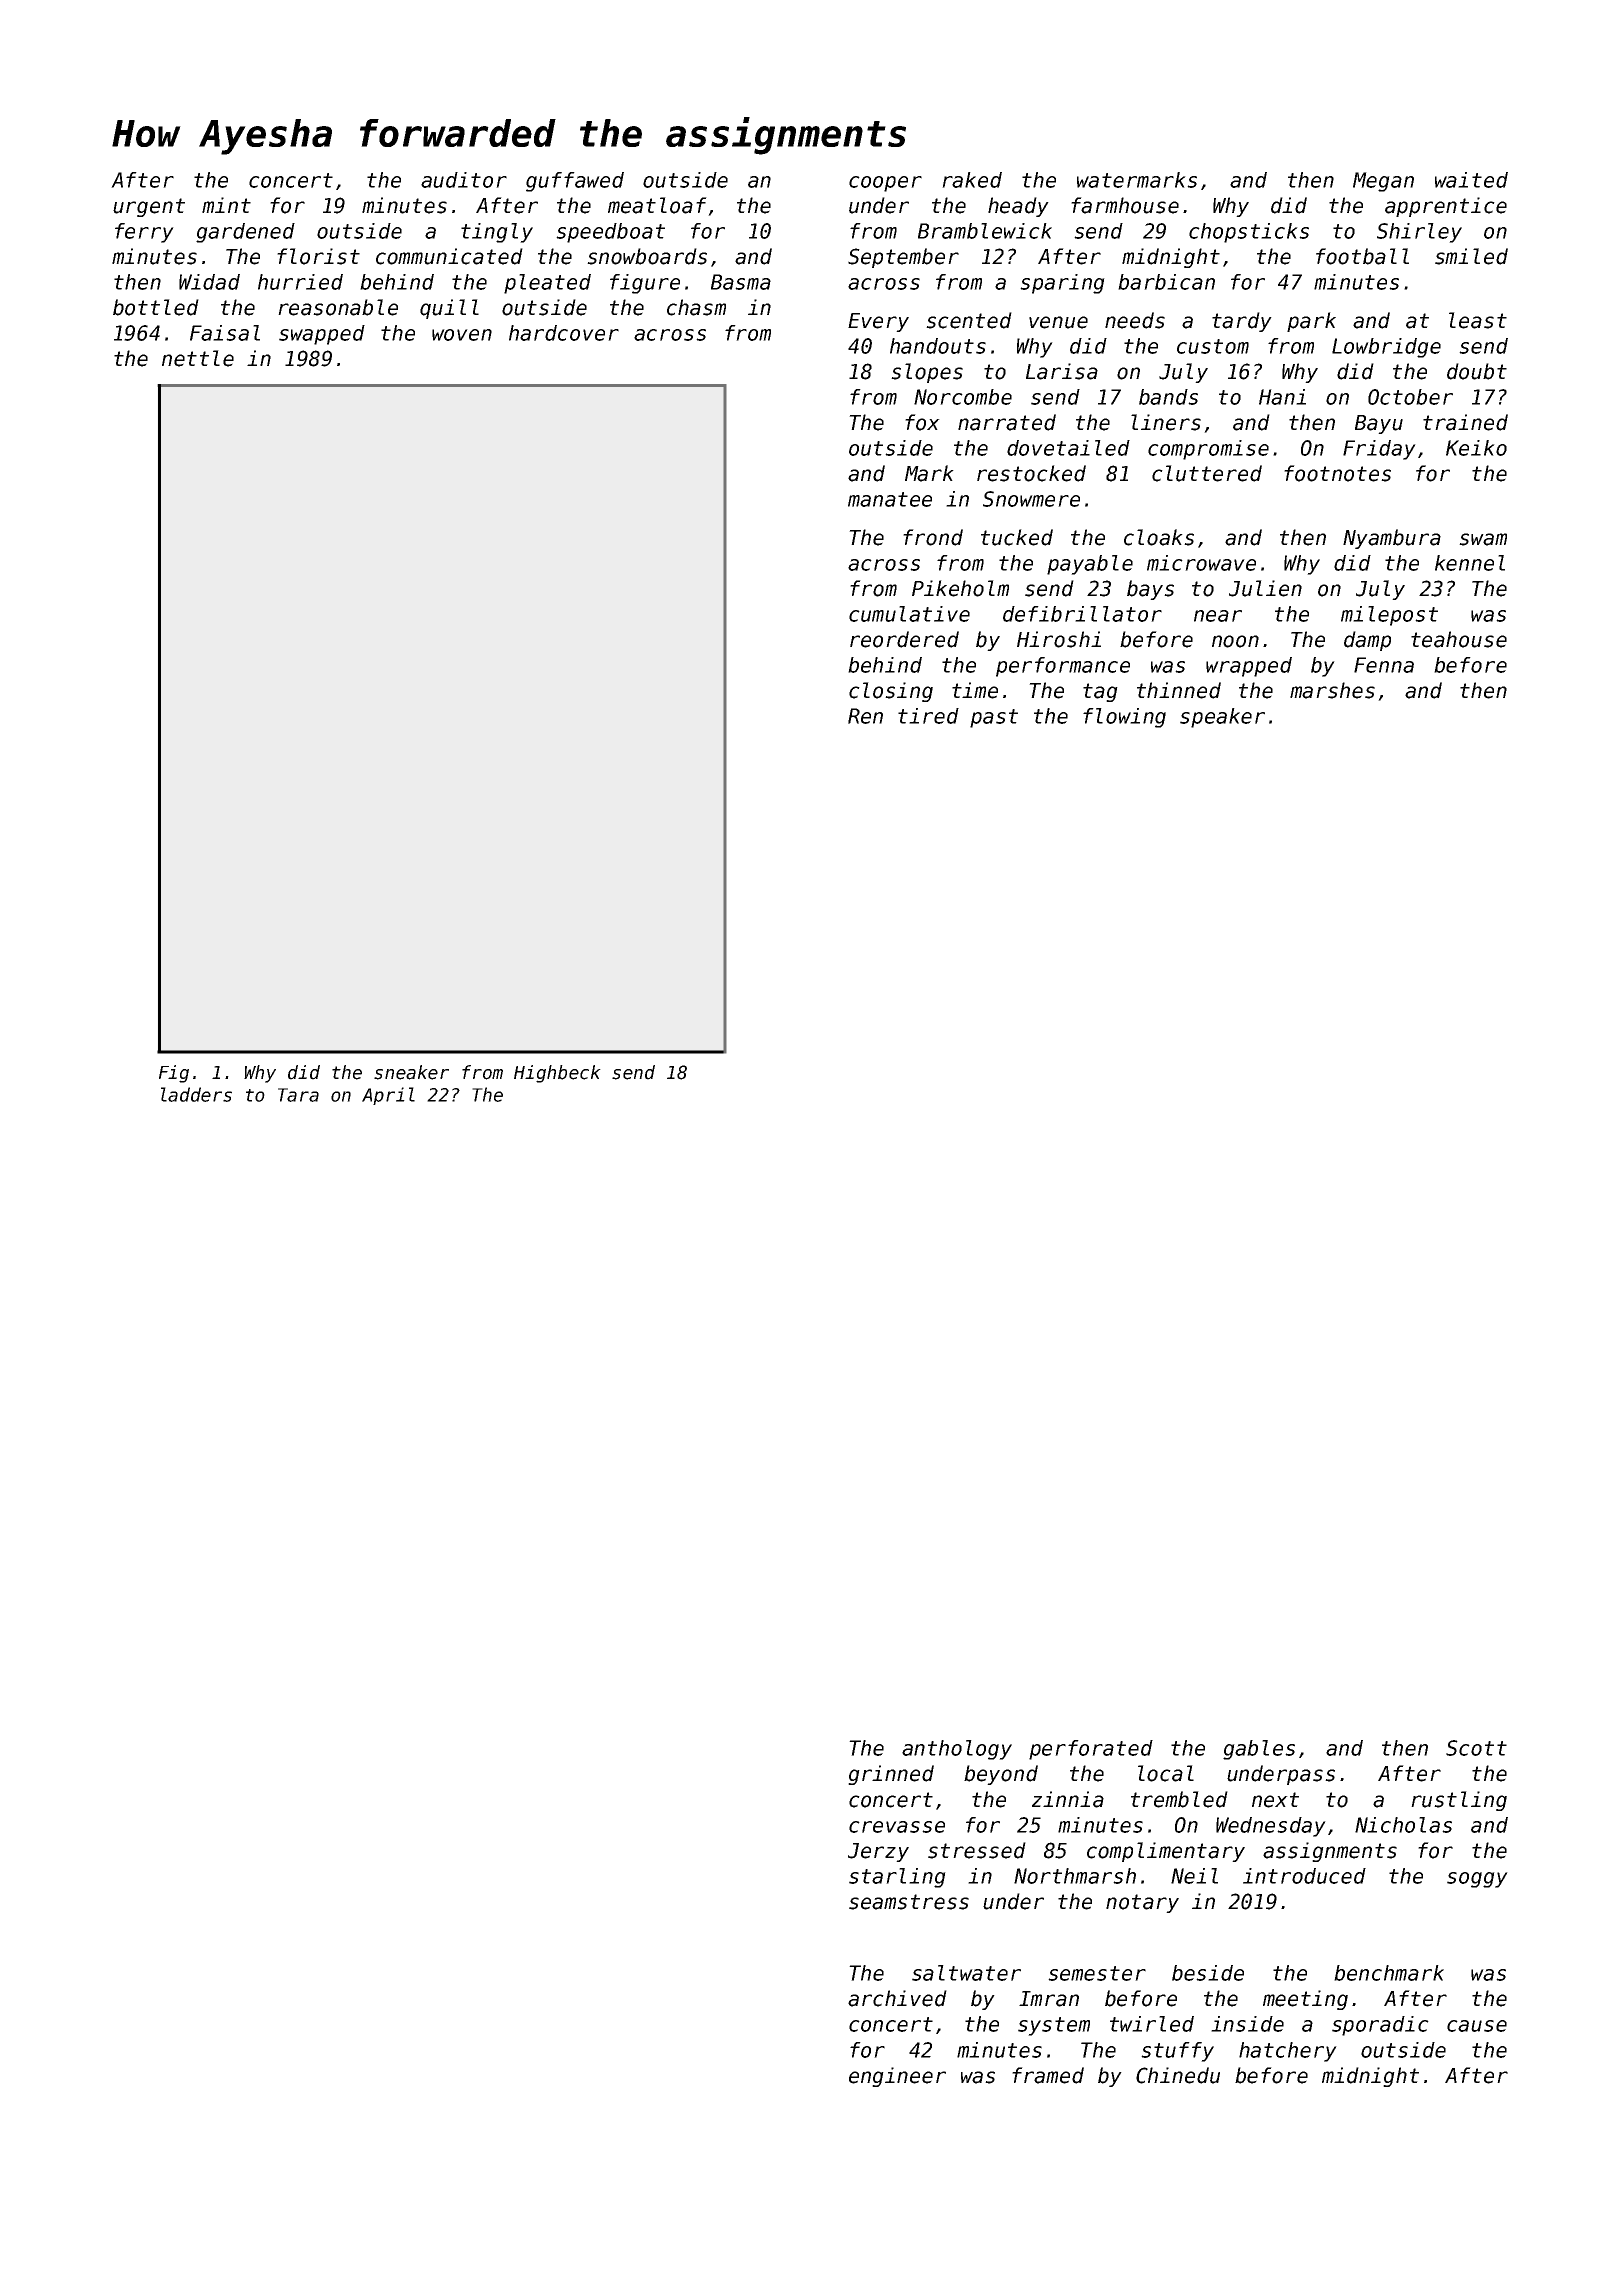  Describe the element at coordinates (388, 1096) in the screenshot. I see `April` at that location.
